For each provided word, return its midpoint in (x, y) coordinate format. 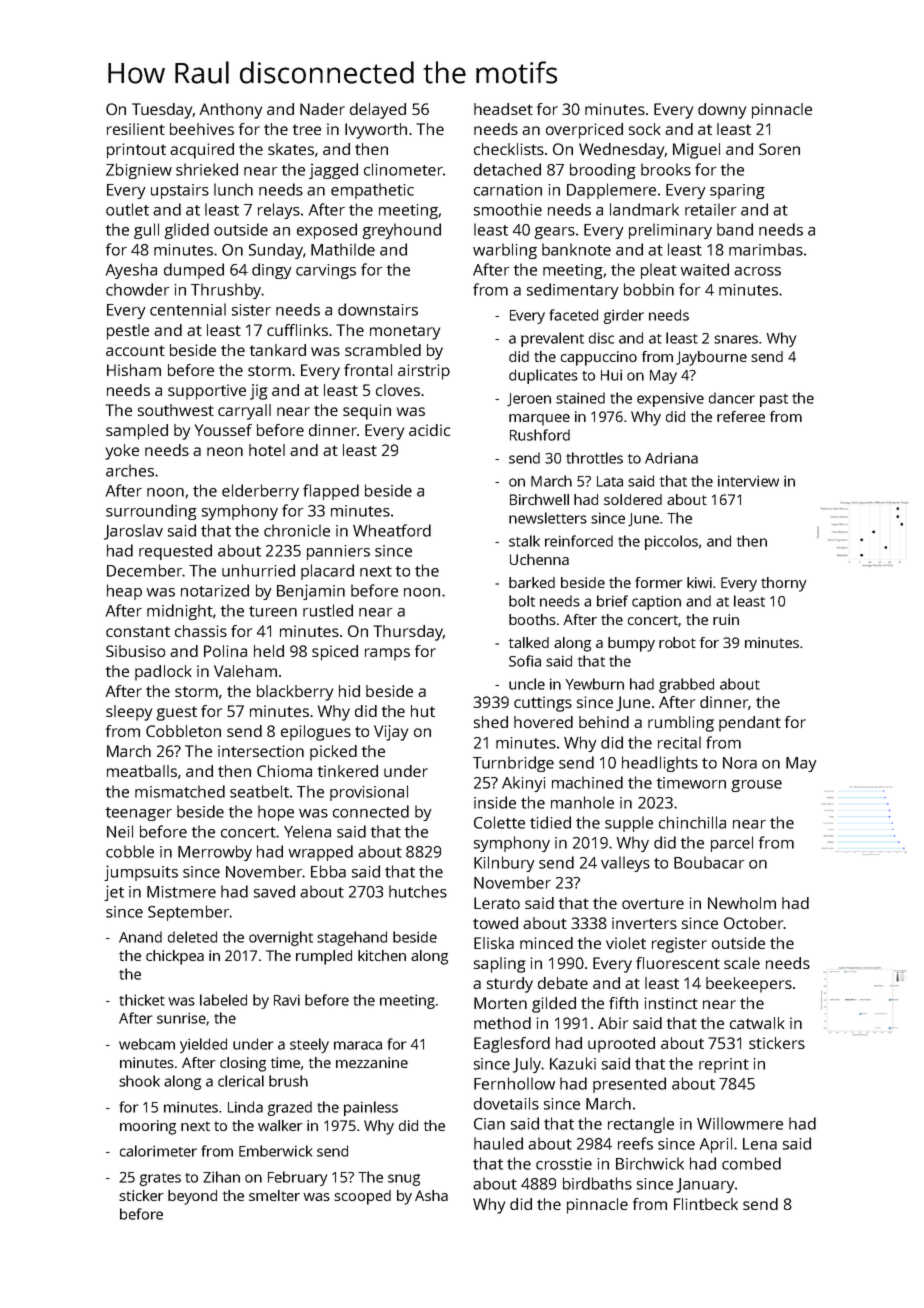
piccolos (671, 542)
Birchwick (650, 1163)
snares (736, 339)
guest (176, 713)
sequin (367, 412)
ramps (387, 654)
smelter (274, 1195)
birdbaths (597, 1183)
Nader (322, 109)
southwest (176, 410)
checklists (509, 149)
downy (722, 111)
